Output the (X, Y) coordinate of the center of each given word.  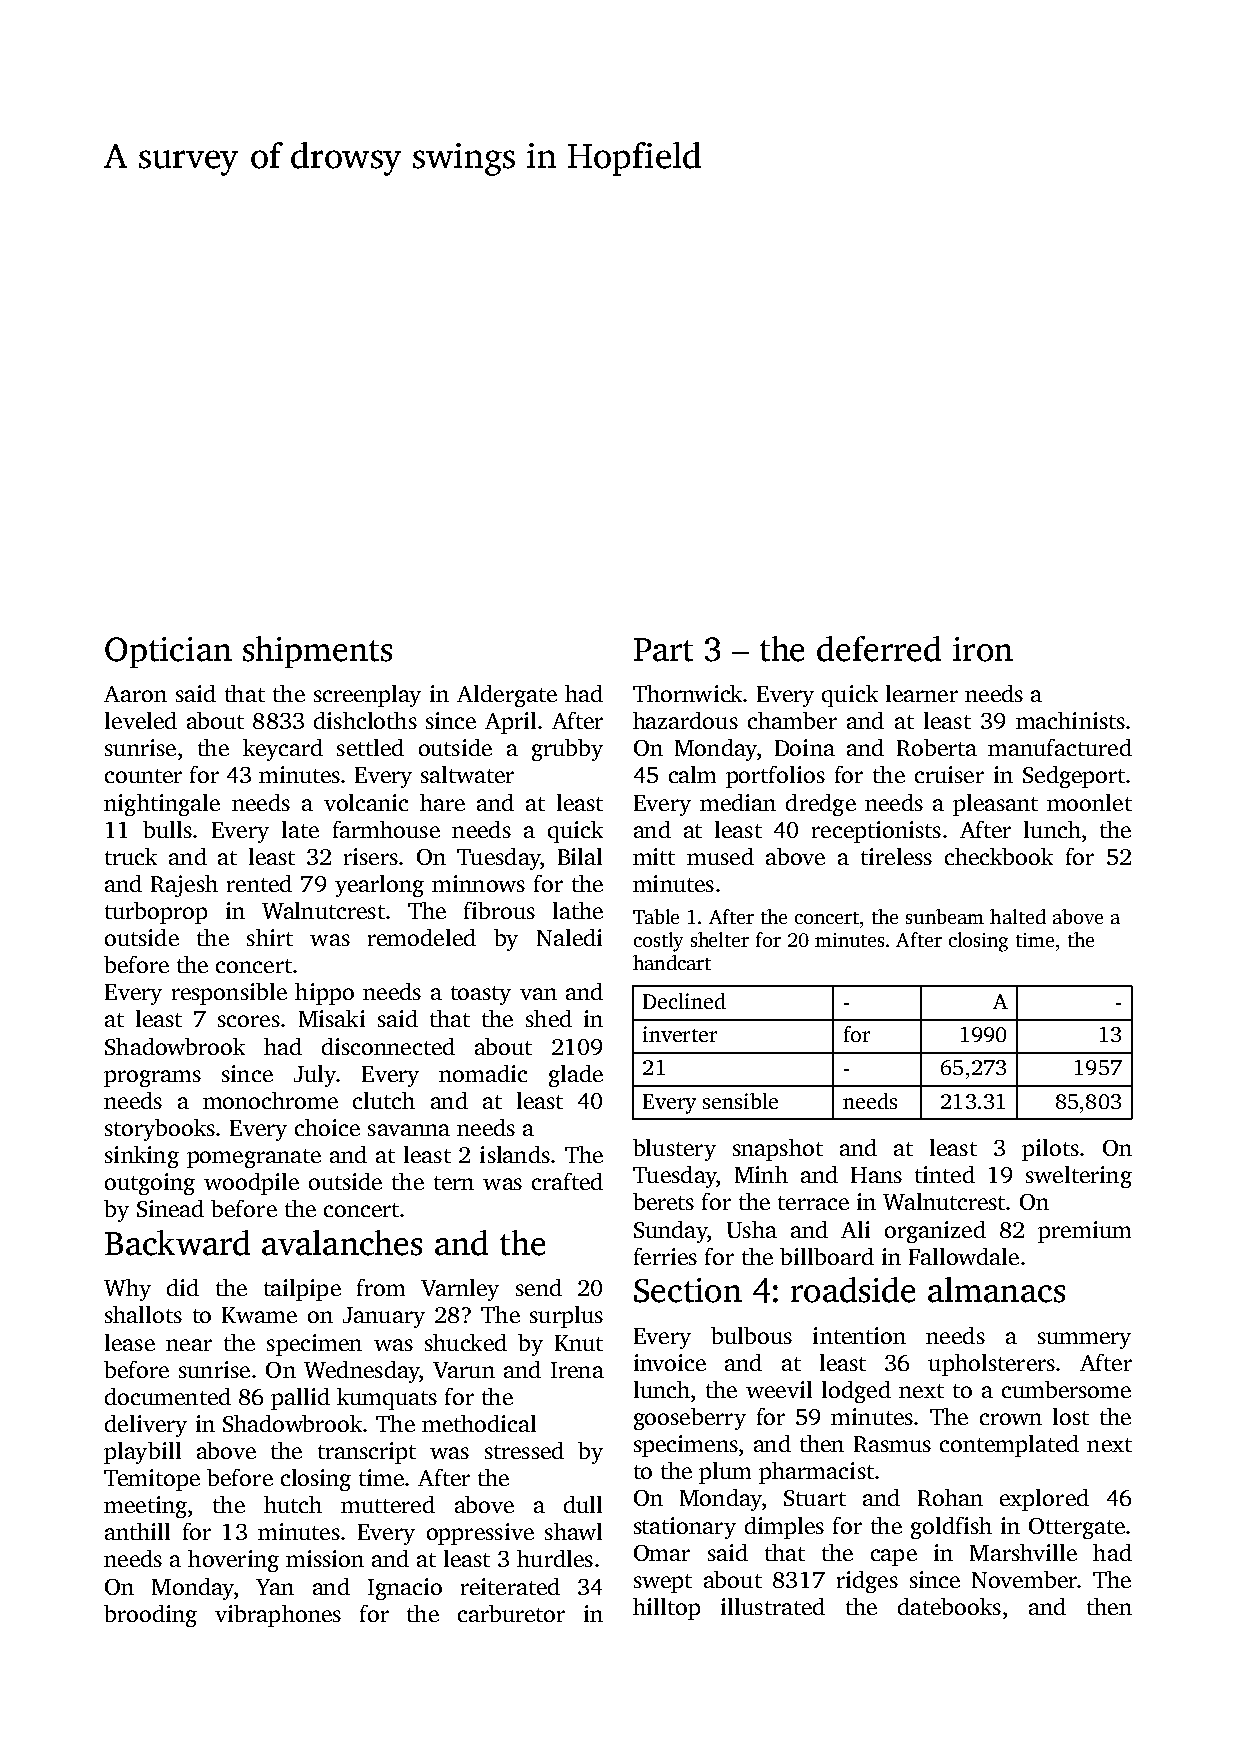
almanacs (996, 1290)
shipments (317, 652)
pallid (300, 1399)
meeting (145, 1507)
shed (549, 1018)
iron (983, 649)
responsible (229, 994)
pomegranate (254, 1158)
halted (1018, 916)
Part (663, 650)
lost (1071, 1416)
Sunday (670, 1232)
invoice (670, 1362)
